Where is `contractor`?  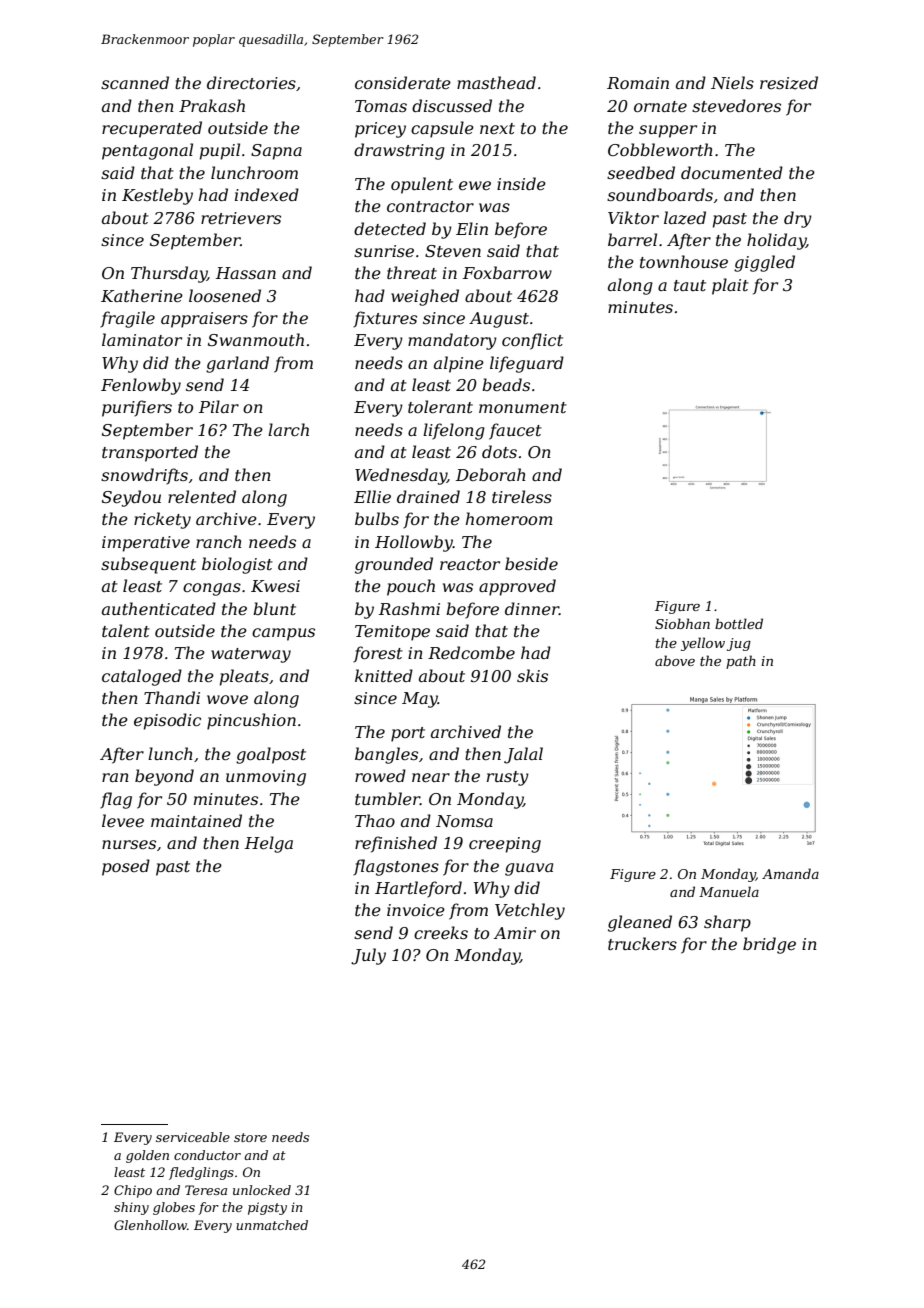
contractor is located at coordinates (430, 206).
